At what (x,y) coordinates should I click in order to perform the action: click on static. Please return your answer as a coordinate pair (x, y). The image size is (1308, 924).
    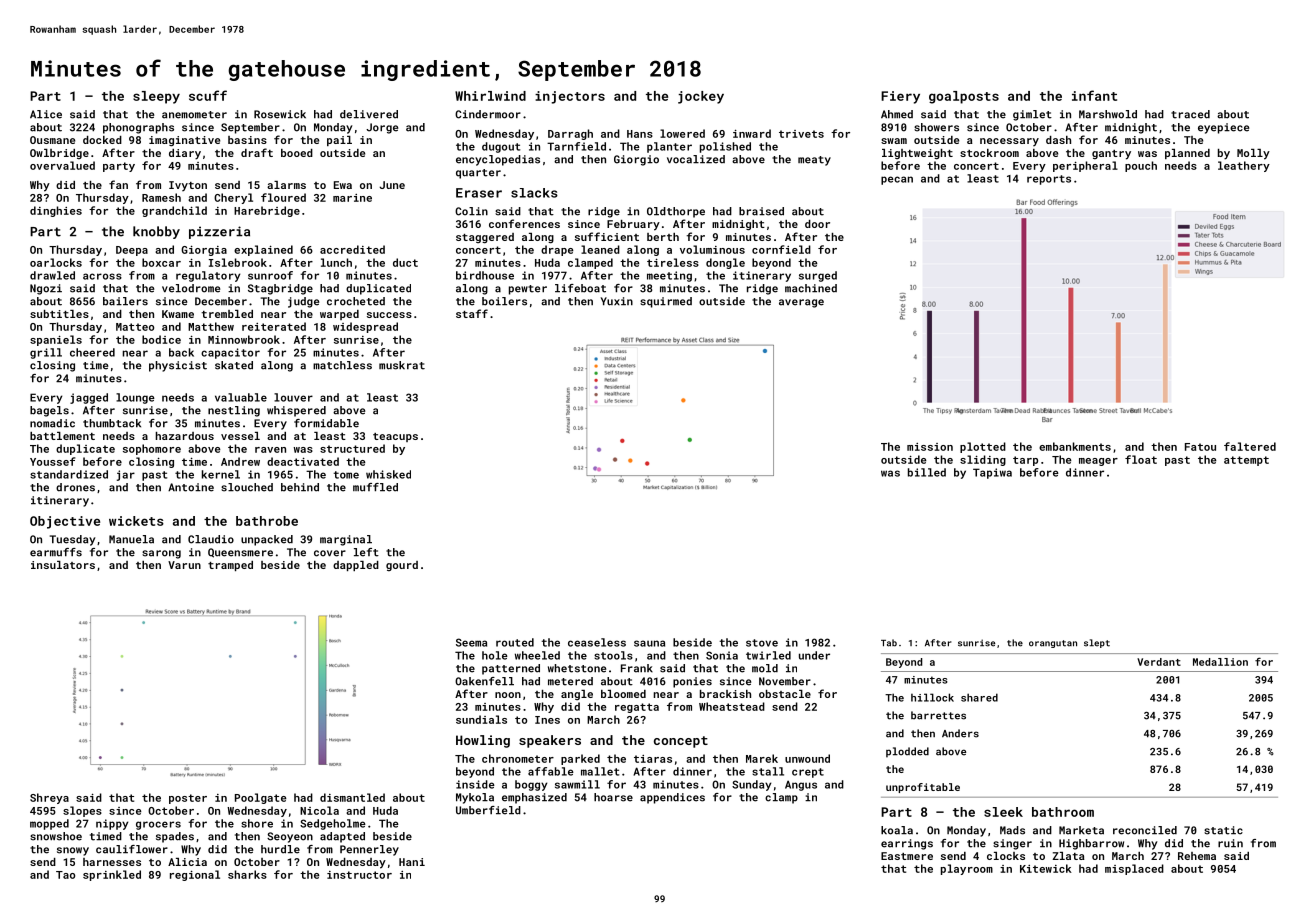
    Looking at the image, I should click on (1223, 830).
